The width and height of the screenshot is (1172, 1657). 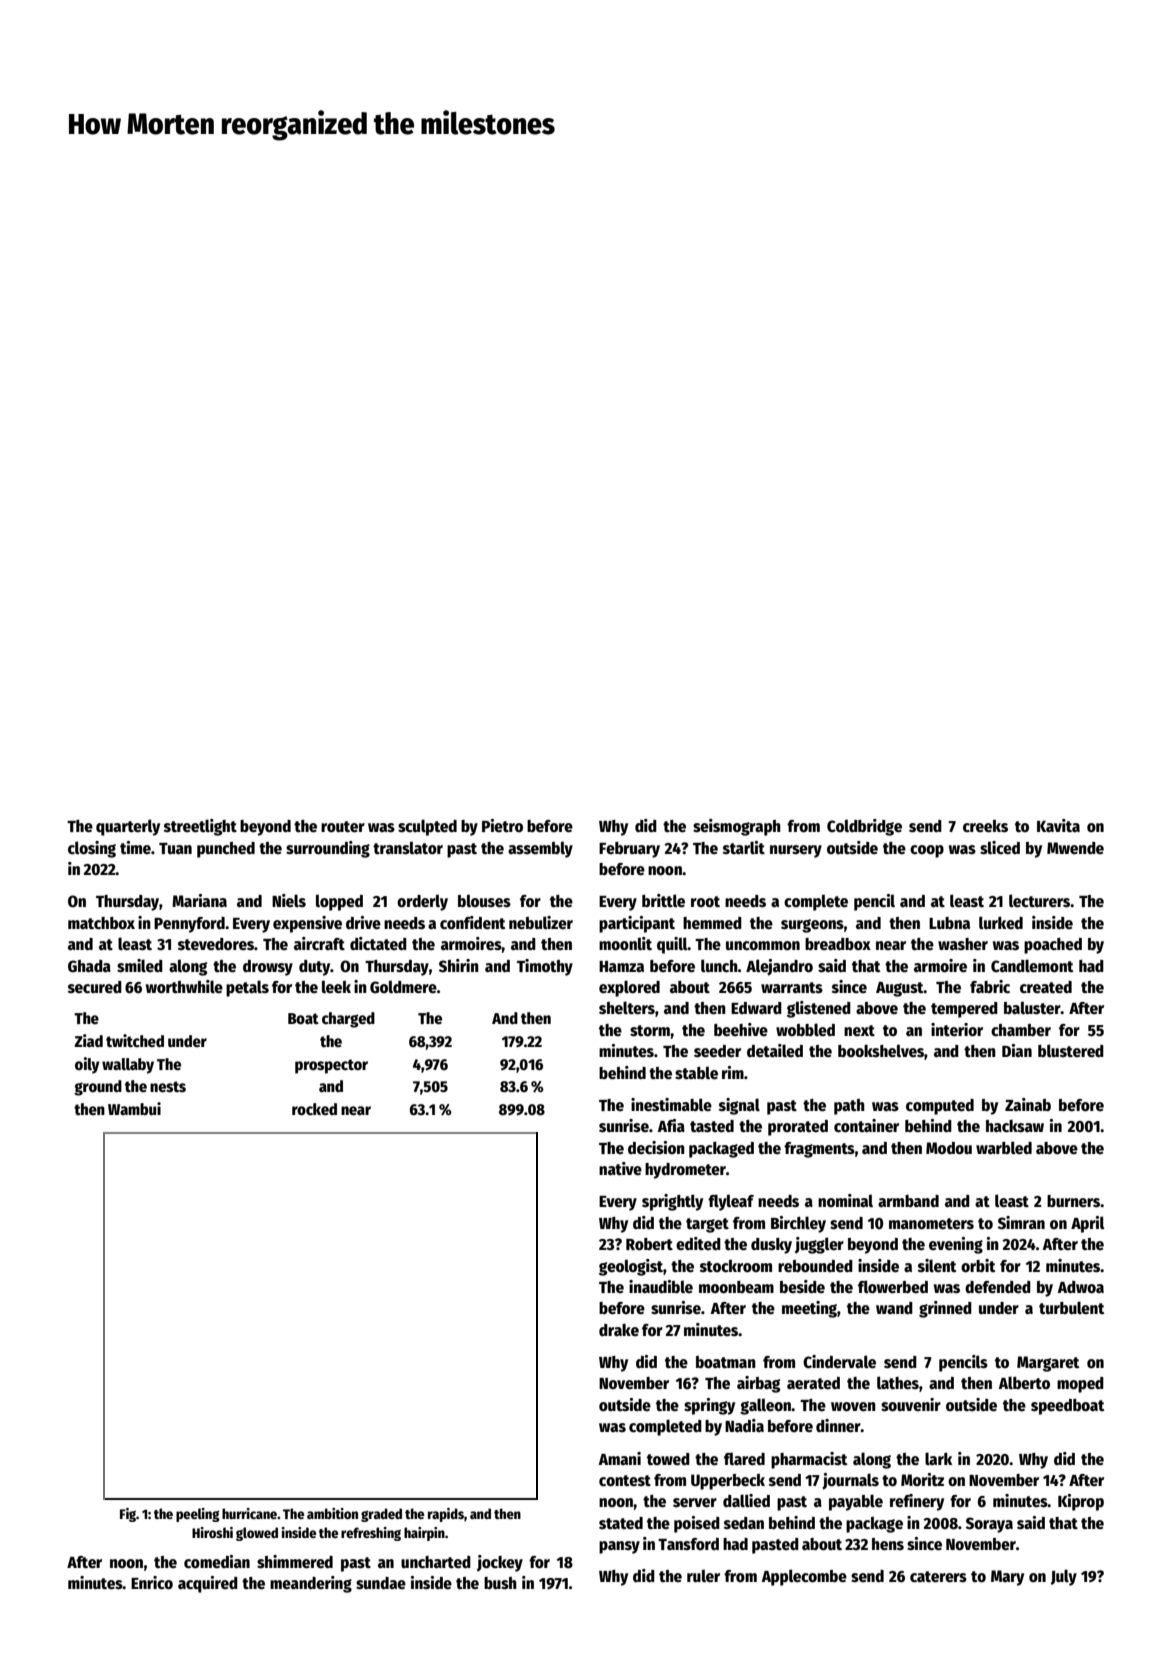 I want to click on fabric, so click(x=990, y=987).
